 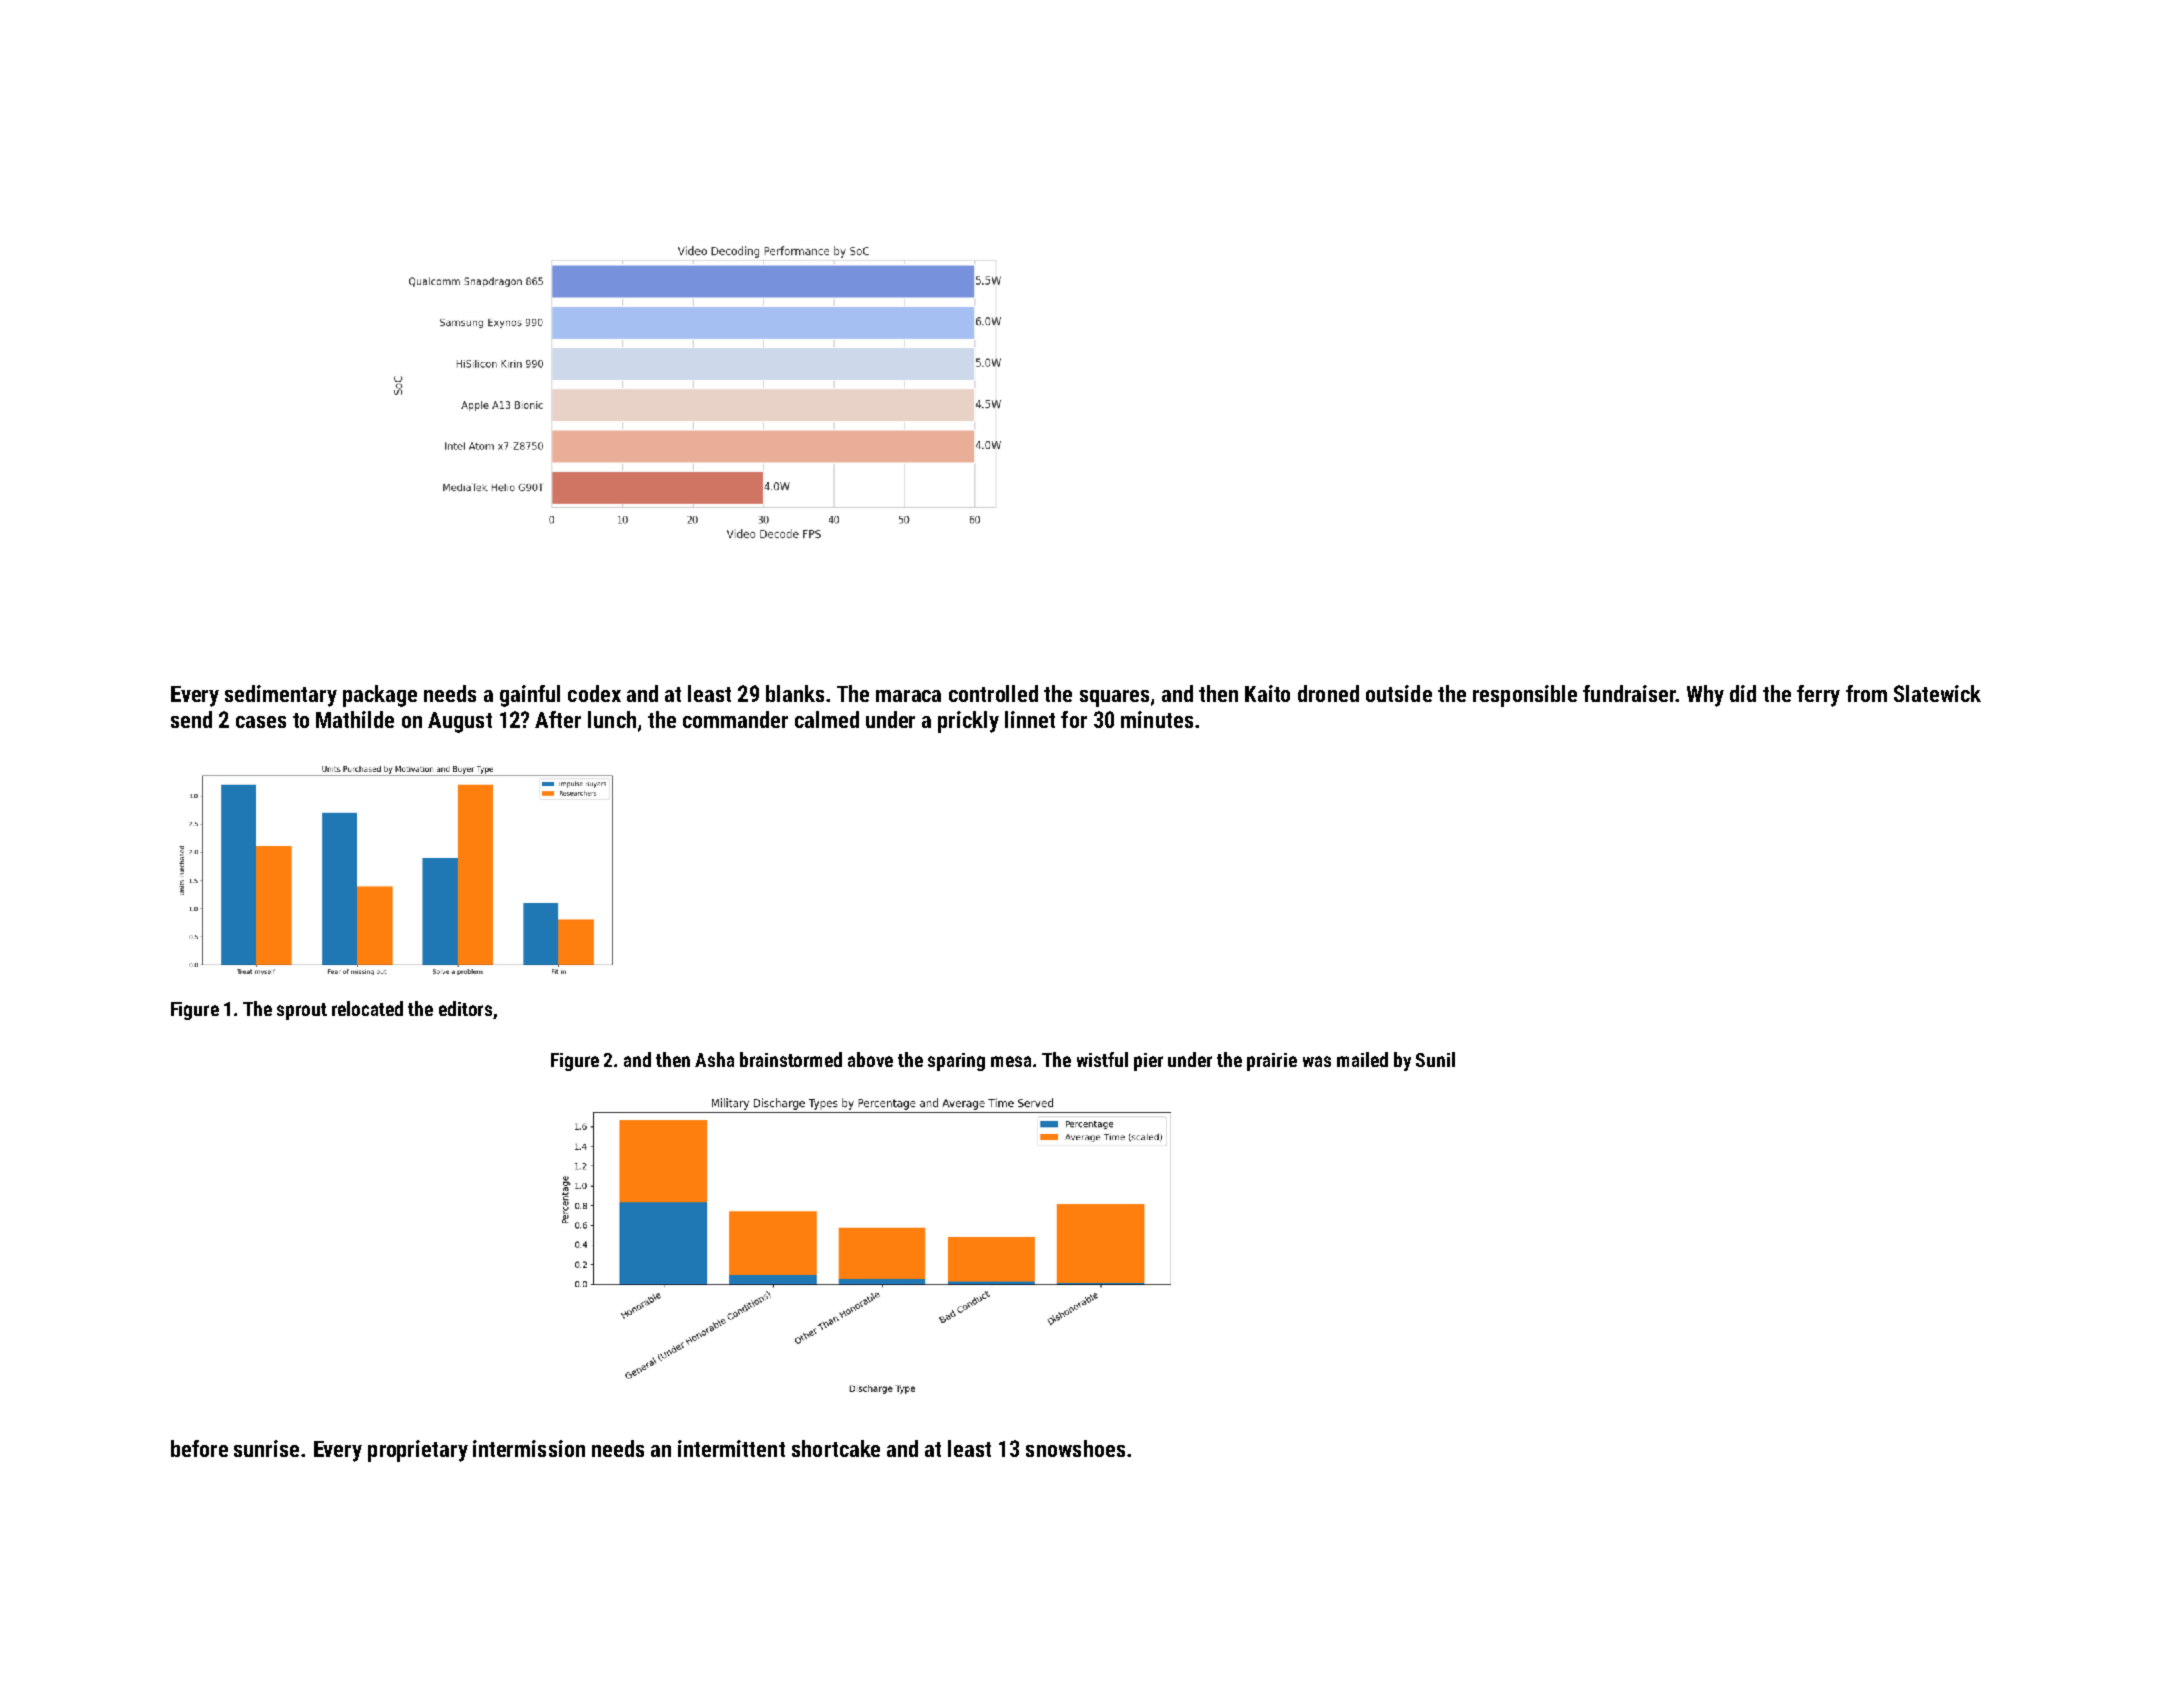 What do you see at coordinates (1362, 1059) in the document?
I see `mailed` at bounding box center [1362, 1059].
